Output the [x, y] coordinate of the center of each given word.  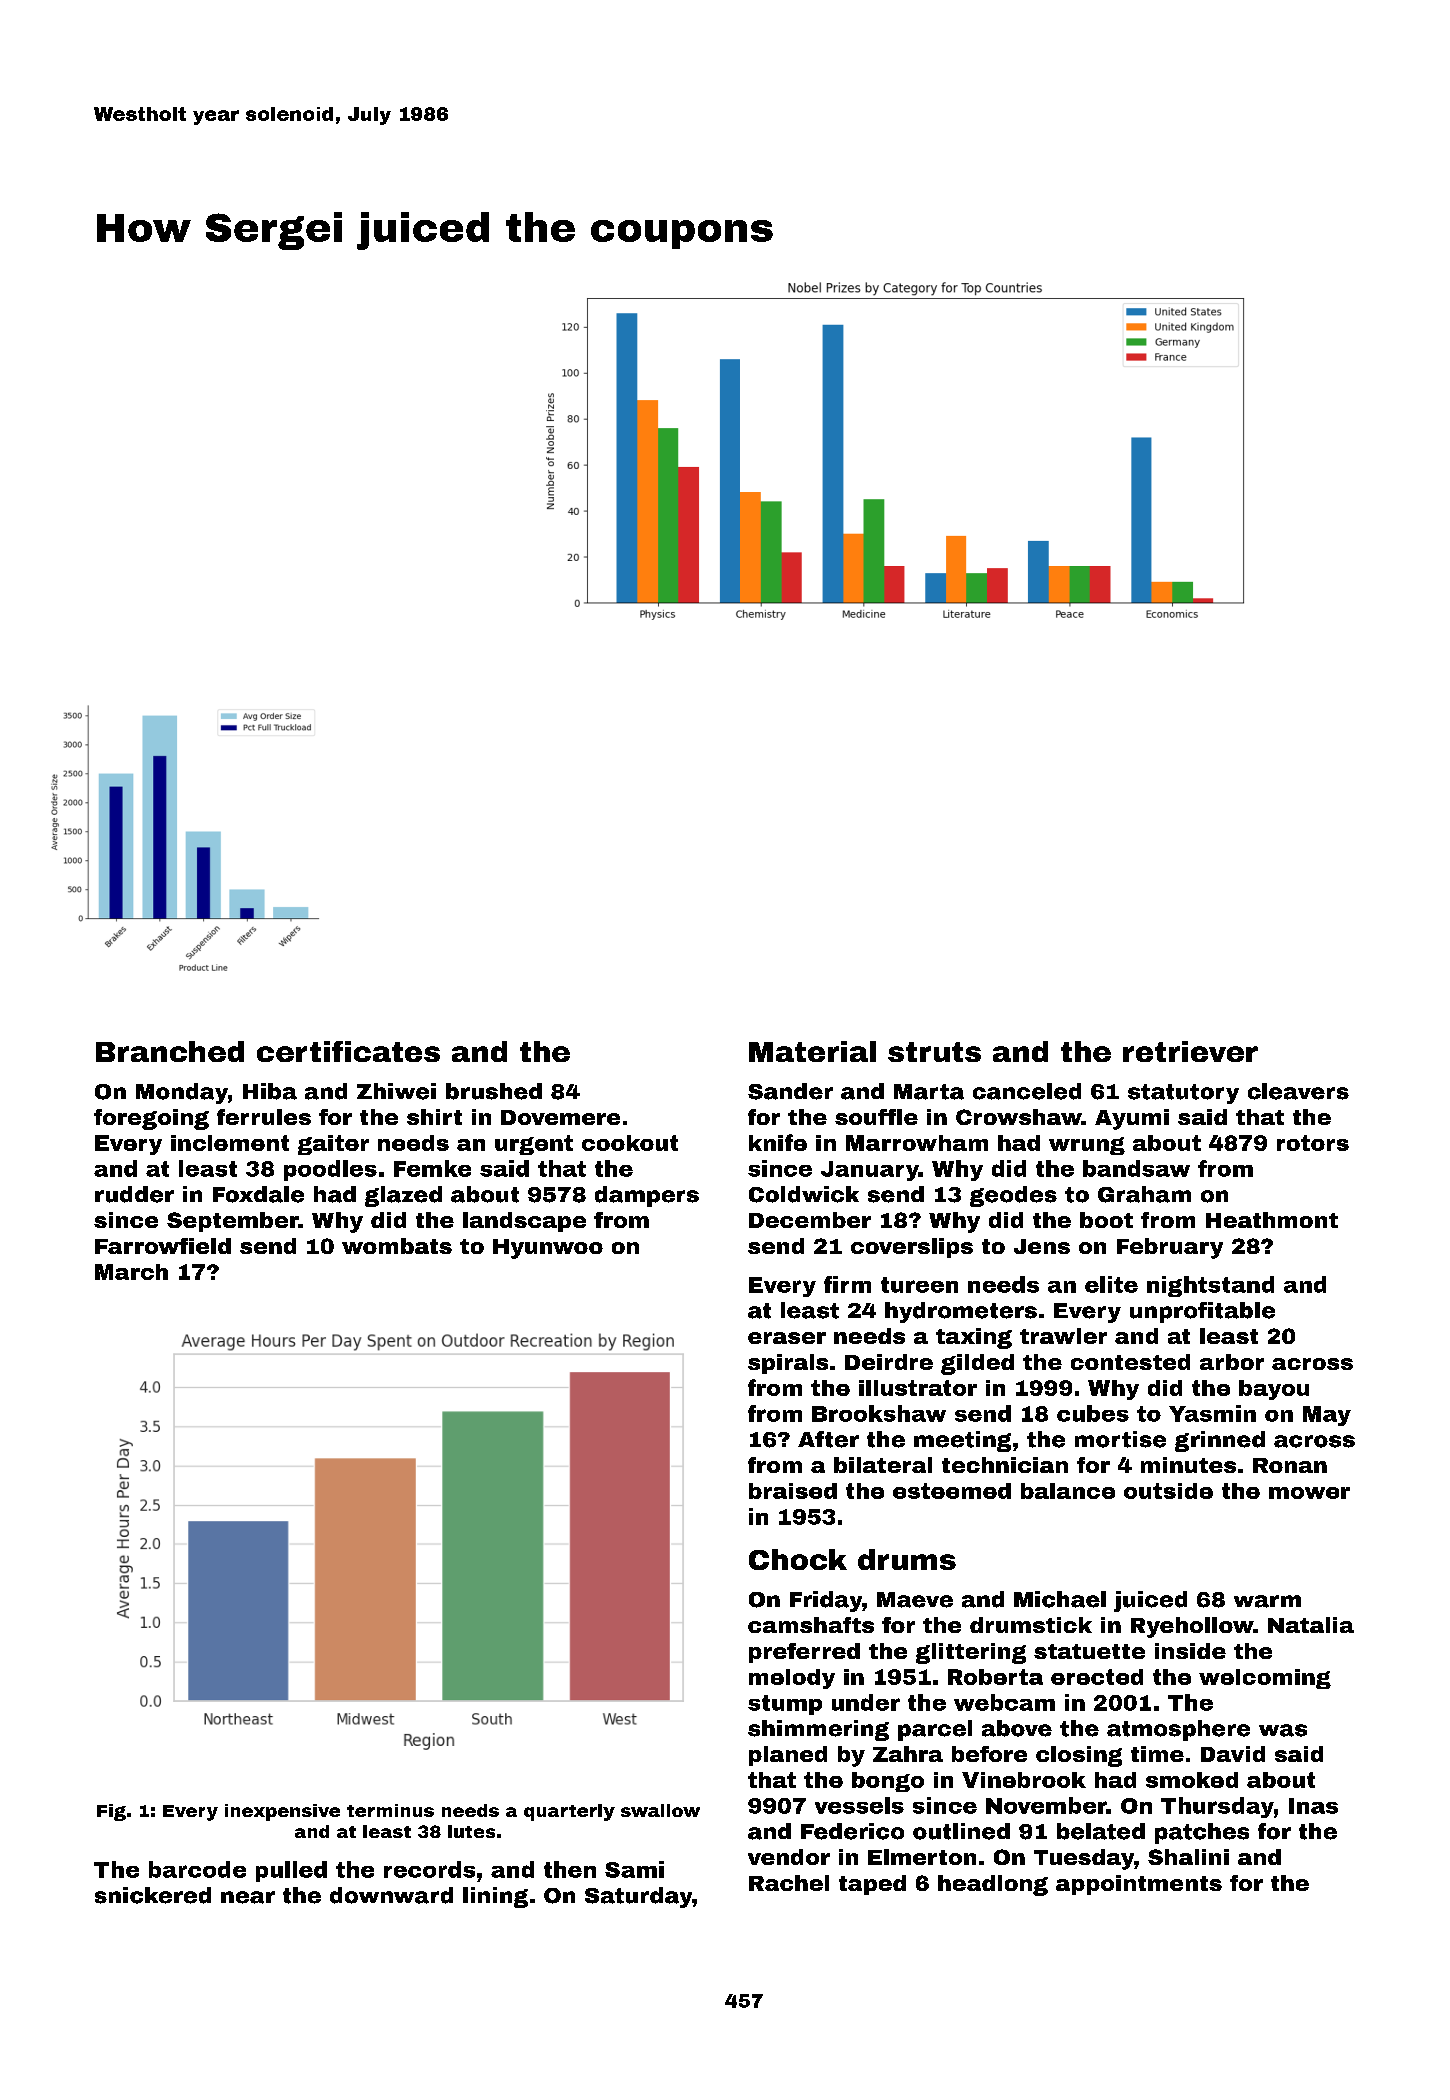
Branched [170, 1051]
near [248, 1897]
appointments [1139, 1885]
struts [934, 1052]
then [570, 1869]
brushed [494, 1091]
